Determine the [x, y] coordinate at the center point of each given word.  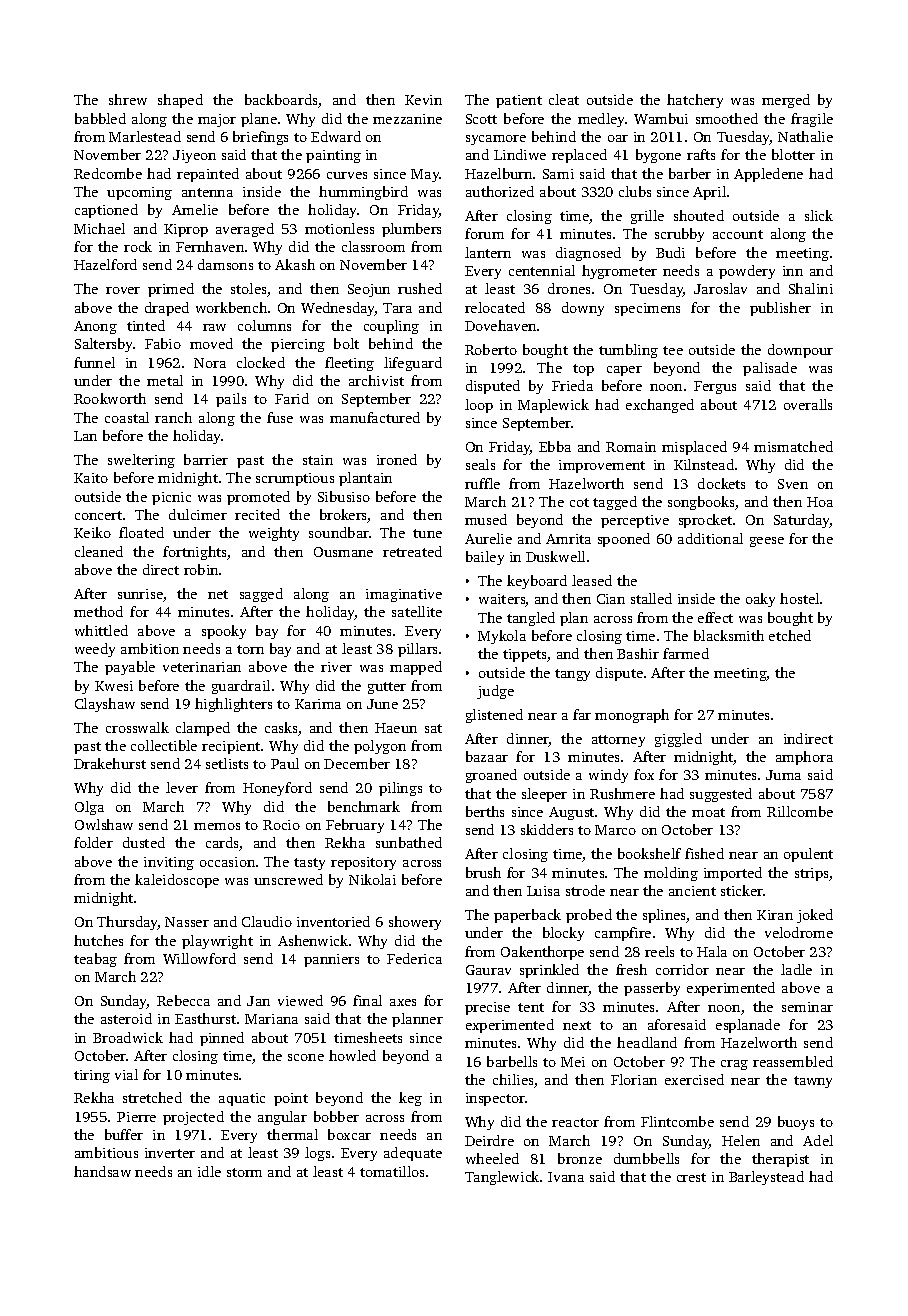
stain [318, 460]
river [336, 667]
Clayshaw [105, 705]
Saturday [802, 521]
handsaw [102, 1171]
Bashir [638, 653]
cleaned [99, 551]
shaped [180, 101]
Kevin [423, 100]
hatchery [695, 101]
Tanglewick [502, 1178]
